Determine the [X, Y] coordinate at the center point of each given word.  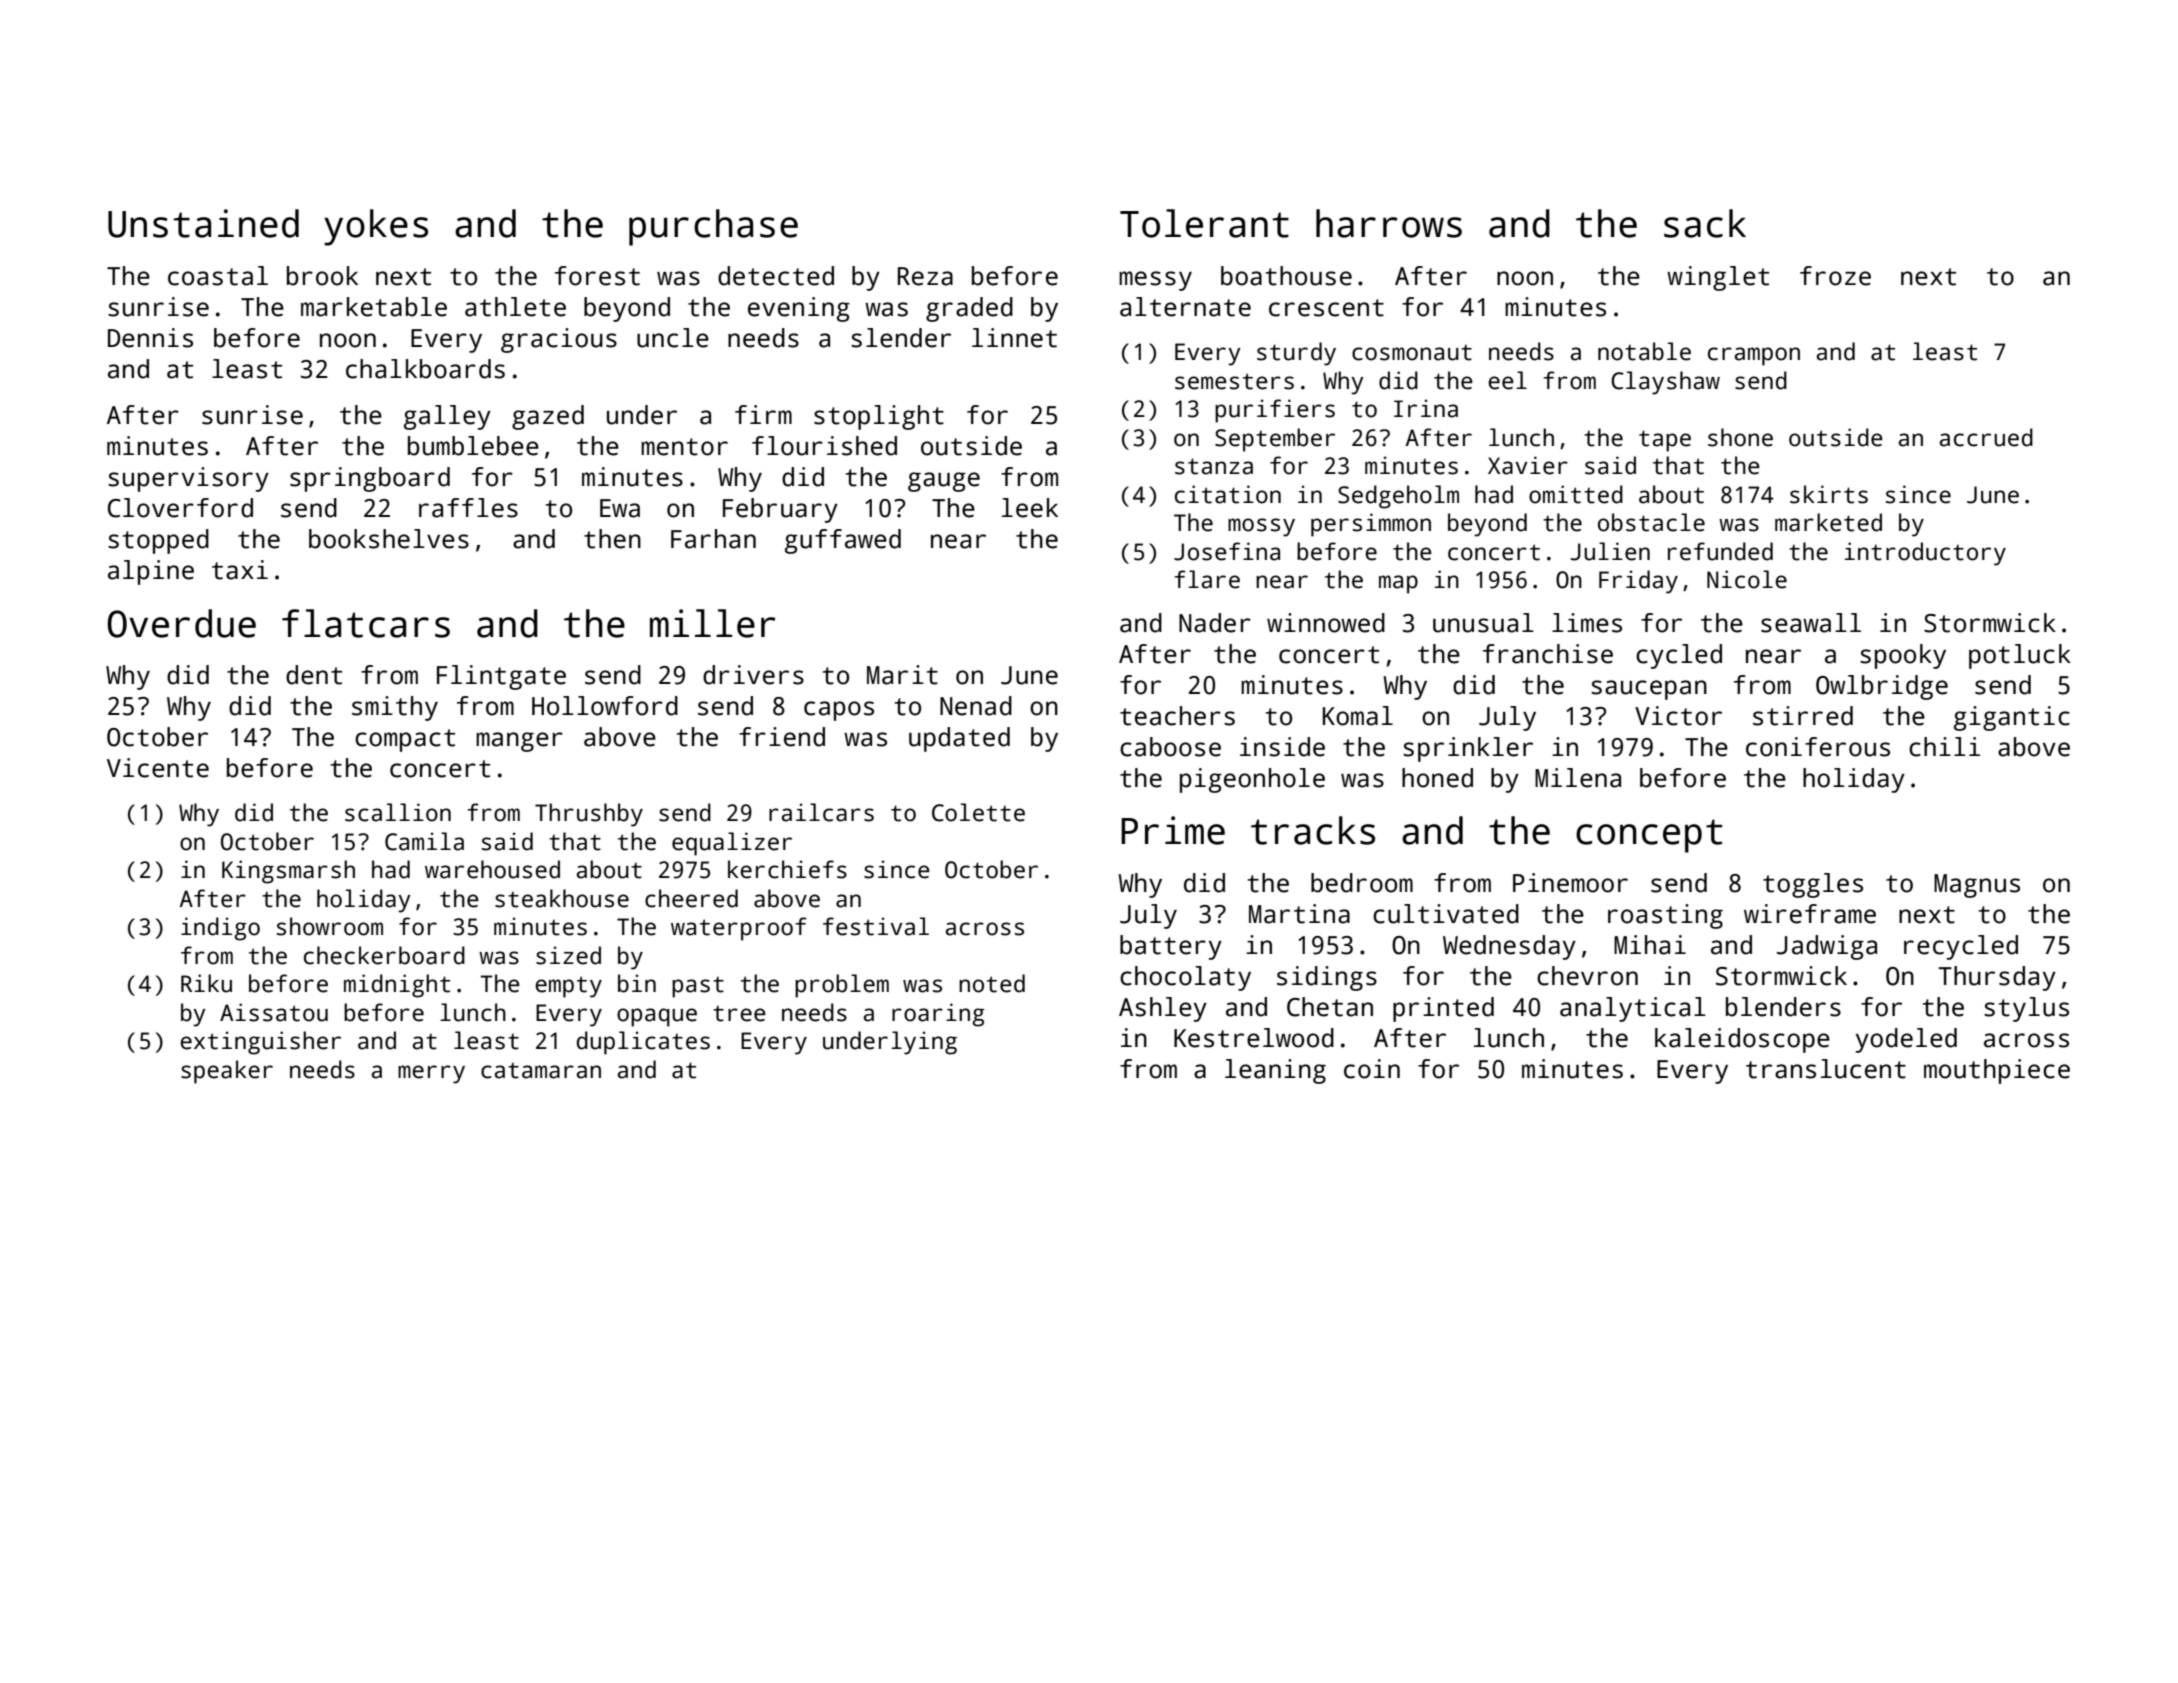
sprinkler [1468, 749]
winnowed [1326, 623]
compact [405, 740]
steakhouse [562, 898]
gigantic [2012, 718]
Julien [1610, 551]
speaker [227, 1072]
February [780, 510]
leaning [1275, 1071]
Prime [1173, 830]
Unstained [203, 223]
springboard [370, 479]
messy [1155, 281]
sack [1705, 223]
